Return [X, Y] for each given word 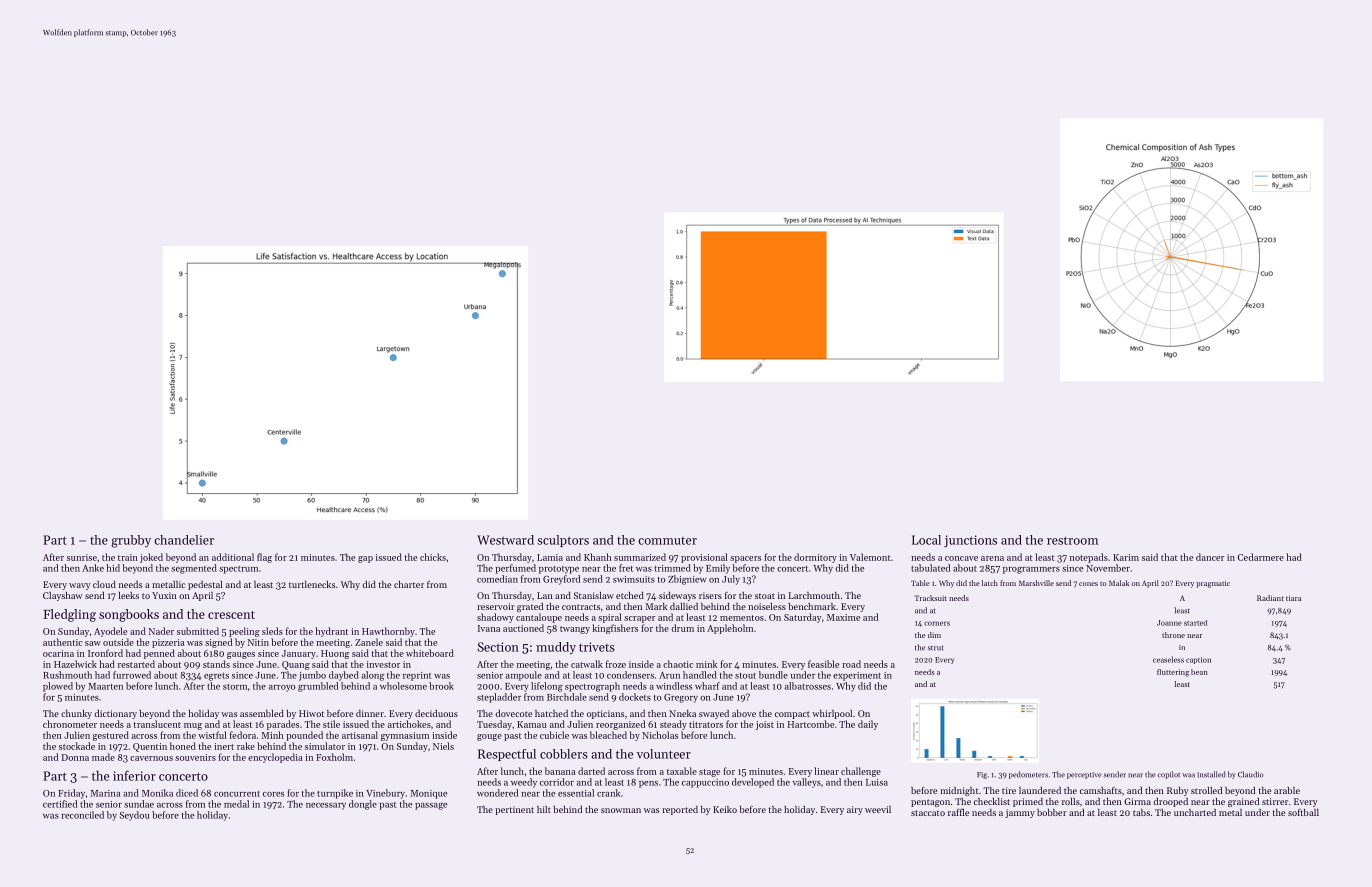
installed [1211, 774]
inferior [134, 775]
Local [926, 540]
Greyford [561, 580]
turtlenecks [312, 584]
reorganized [620, 725]
